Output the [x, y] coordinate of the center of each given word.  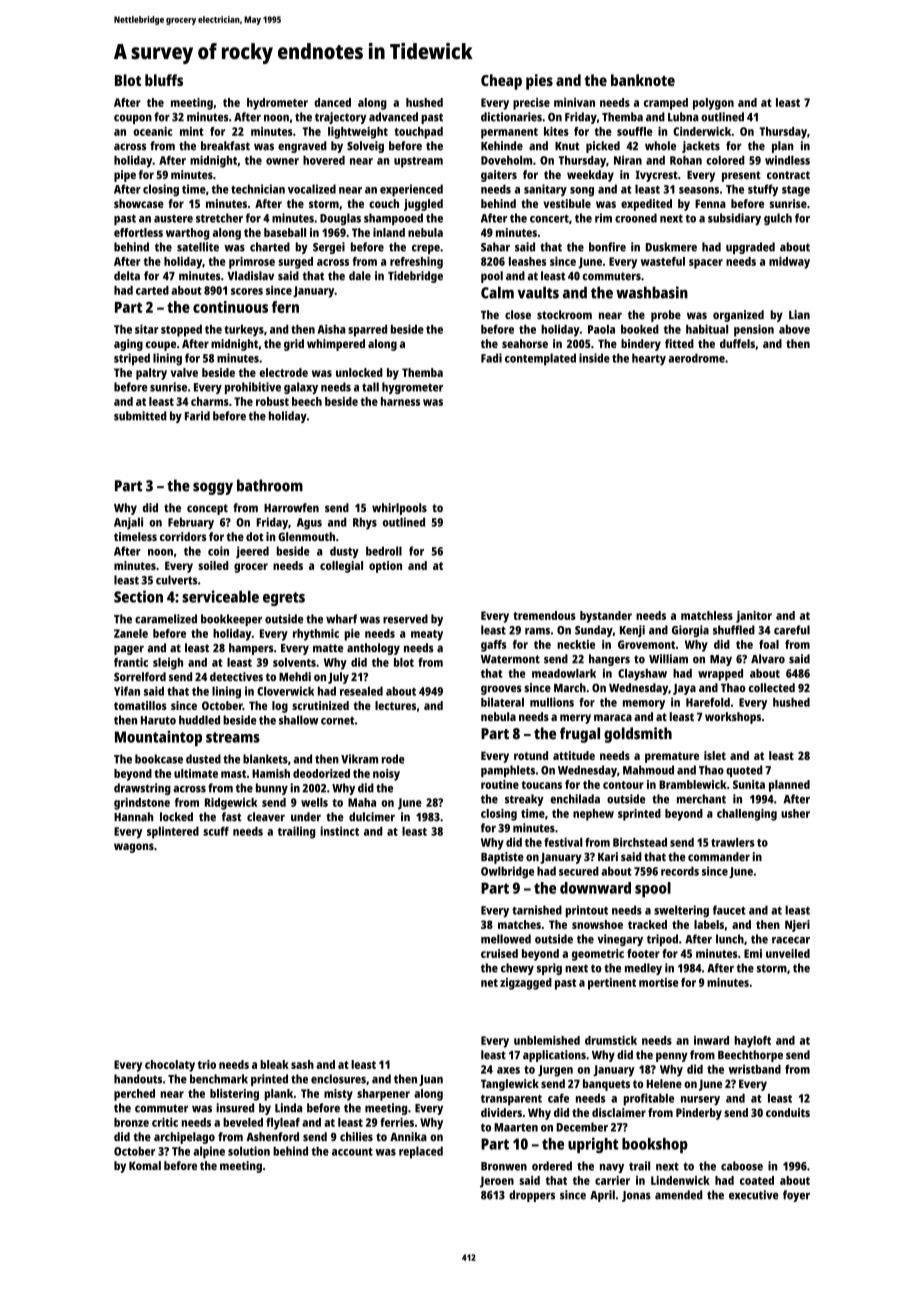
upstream [418, 162]
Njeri [797, 926]
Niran [628, 160]
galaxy [301, 388]
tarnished [537, 910]
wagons [134, 848]
